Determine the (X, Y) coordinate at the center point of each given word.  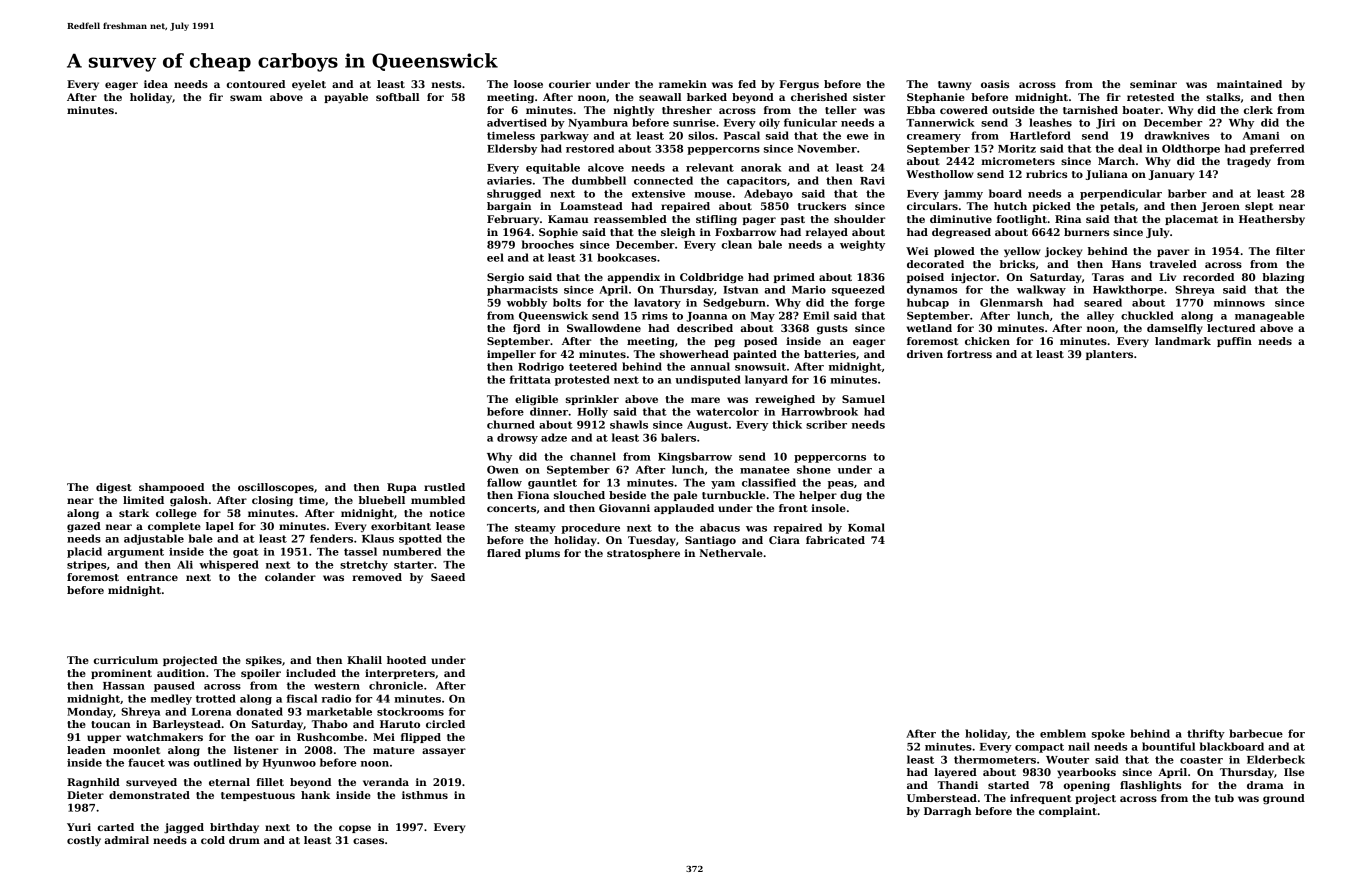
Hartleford (1040, 135)
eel (495, 257)
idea (156, 84)
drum (244, 840)
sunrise (694, 123)
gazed (84, 527)
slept (1259, 207)
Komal (866, 527)
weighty (862, 245)
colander (290, 577)
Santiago (710, 541)
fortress (969, 354)
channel (593, 456)
